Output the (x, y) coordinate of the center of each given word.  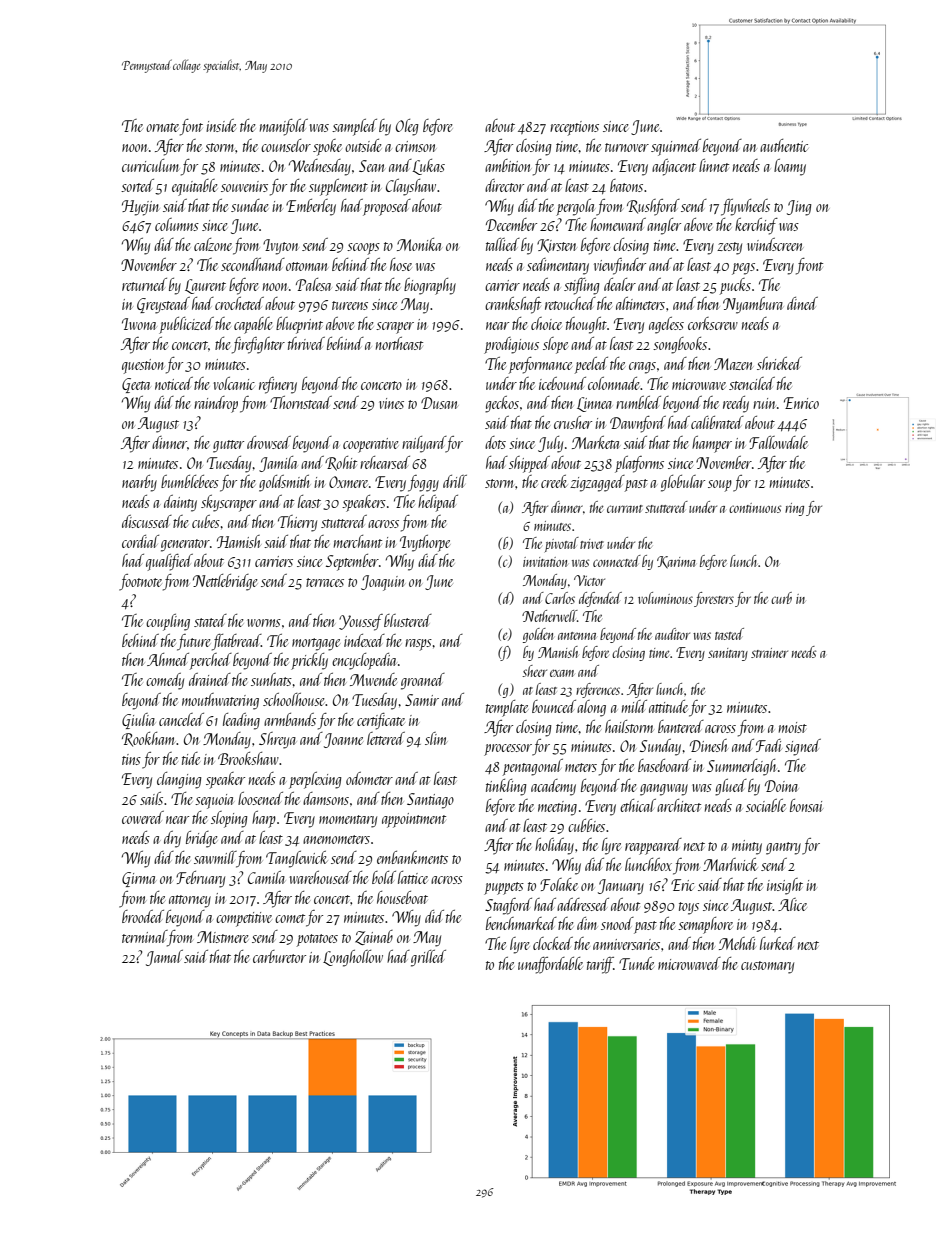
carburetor (279, 956)
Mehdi (737, 943)
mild (634, 706)
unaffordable (550, 965)
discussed (147, 521)
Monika (419, 244)
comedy (165, 681)
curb (781, 598)
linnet (714, 165)
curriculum (150, 165)
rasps (418, 645)
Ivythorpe (425, 543)
